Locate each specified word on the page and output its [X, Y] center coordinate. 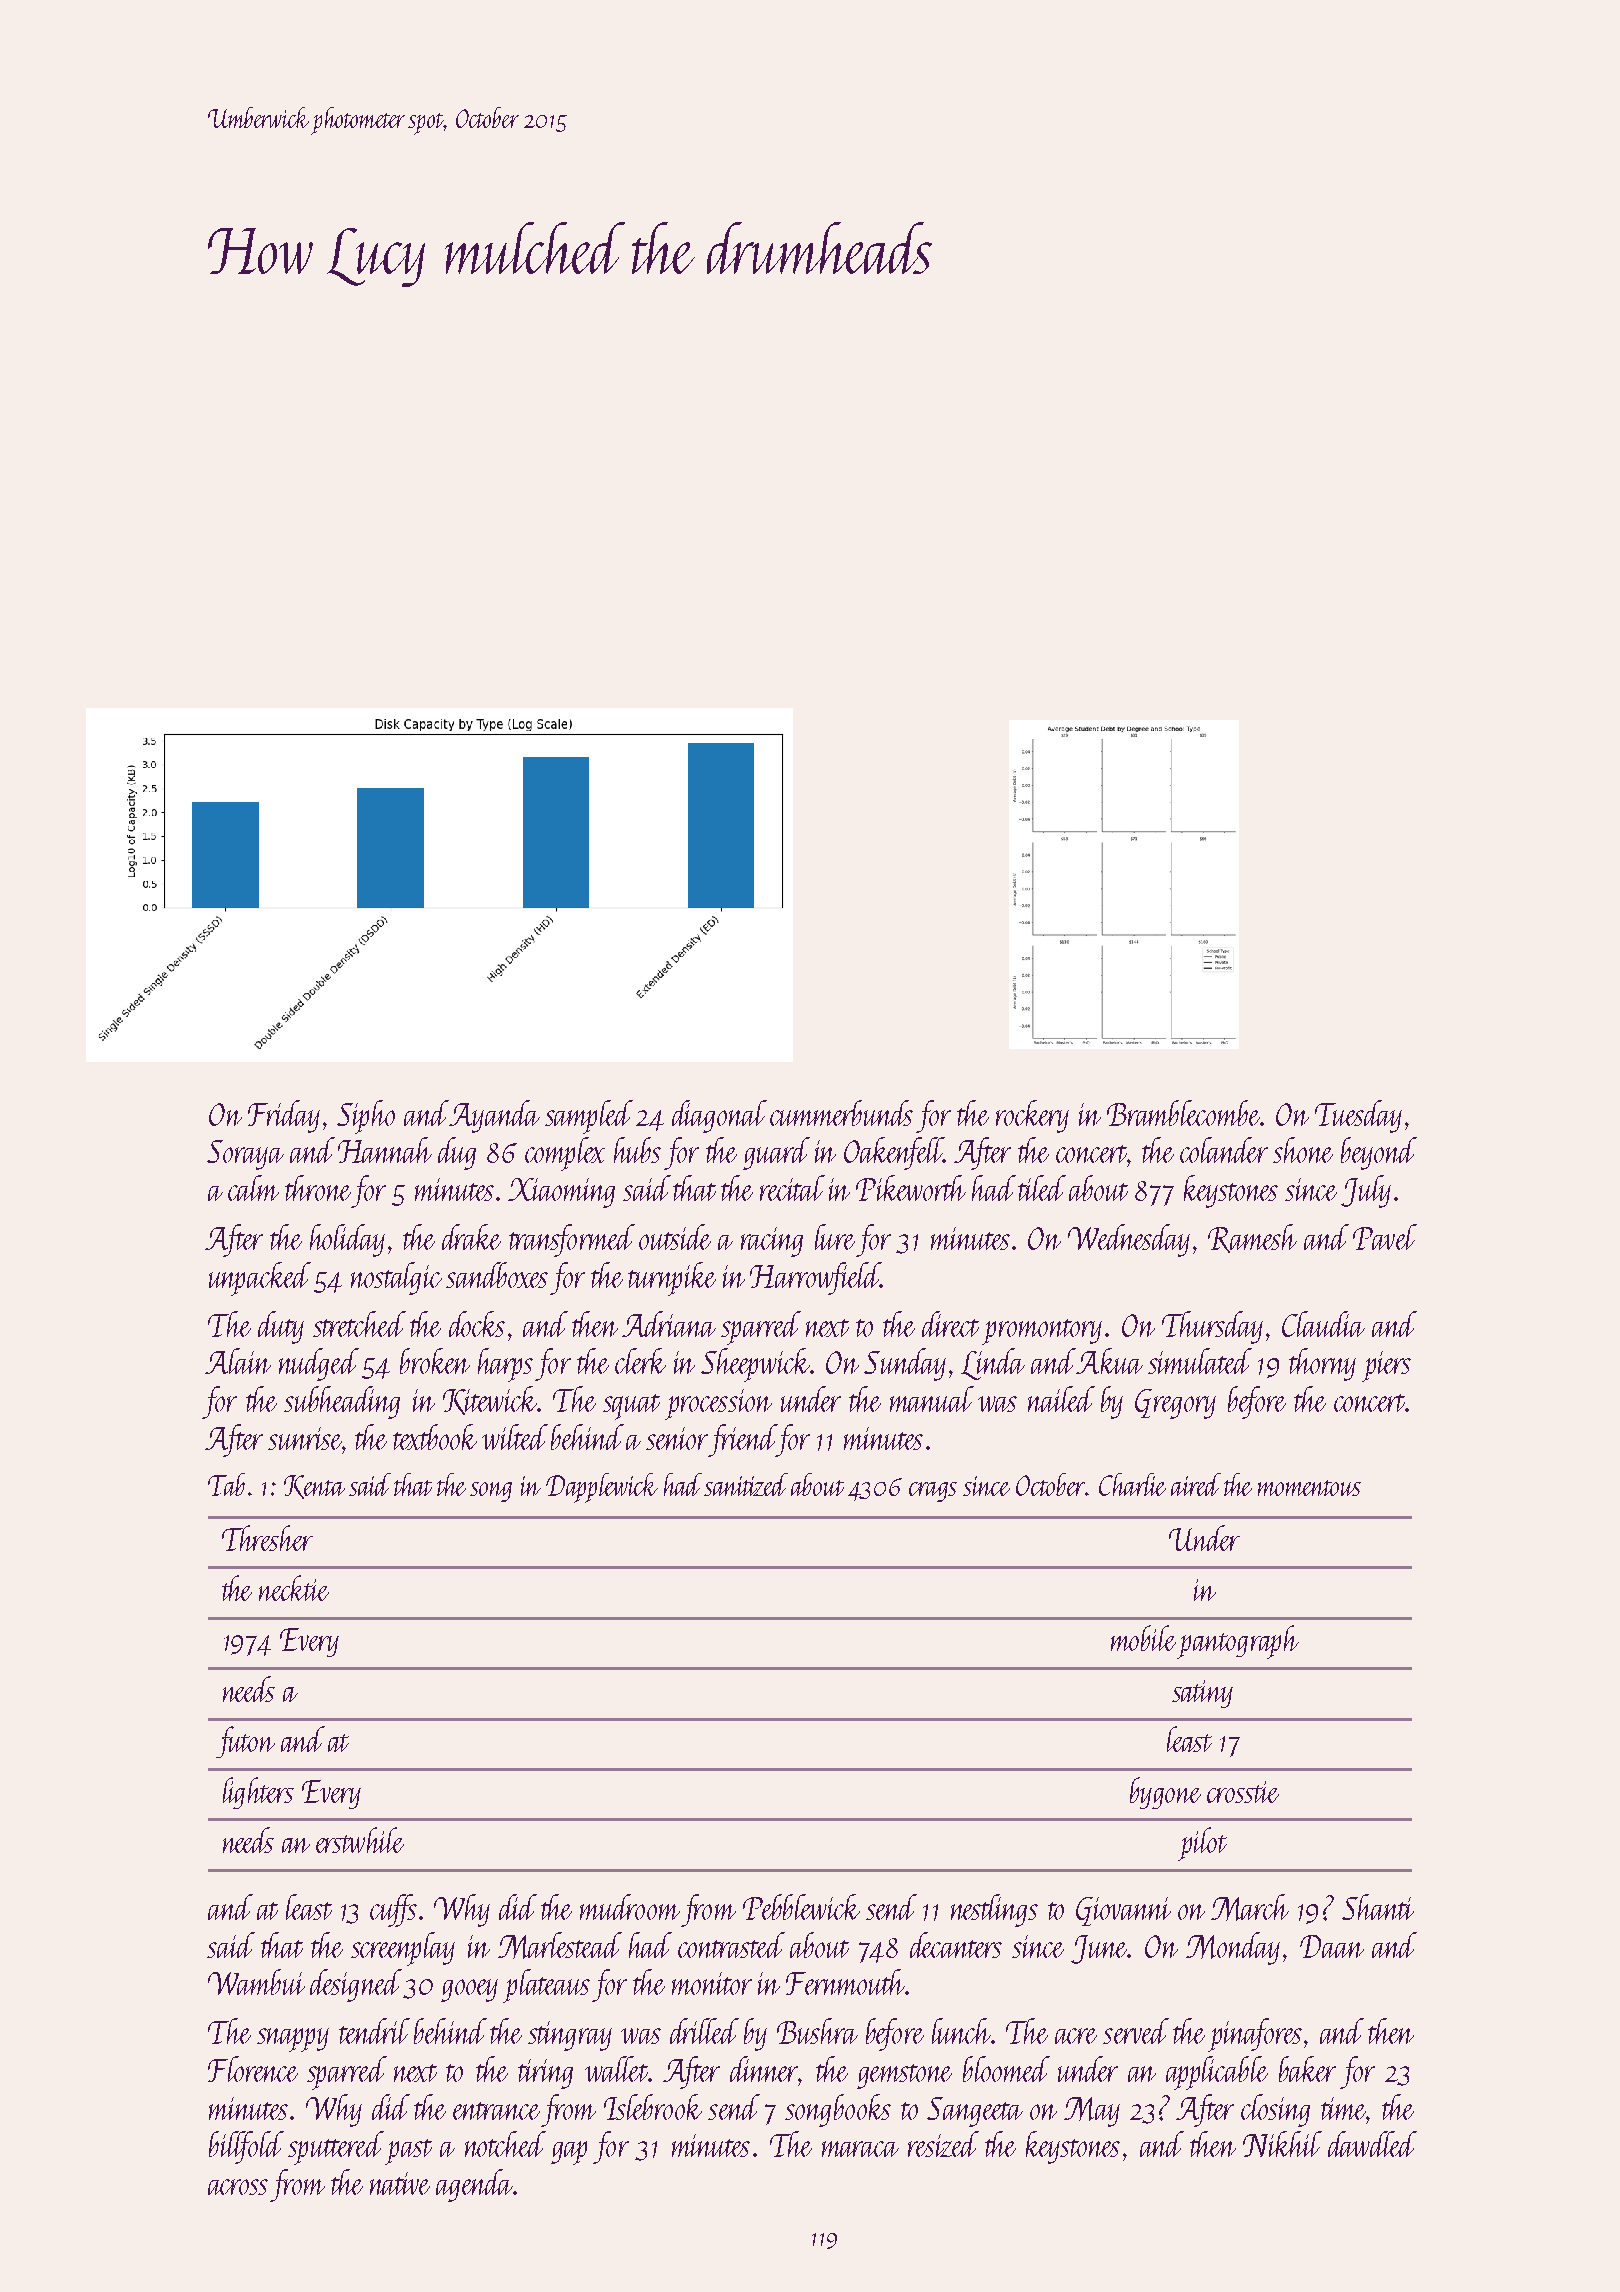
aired [1196, 1484]
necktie [294, 1588]
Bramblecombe [1184, 1113]
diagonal [719, 1116]
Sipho [366, 1117]
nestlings [994, 1910]
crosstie [1243, 1792]
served [1136, 2031]
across [238, 2187]
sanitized [746, 1484]
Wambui [256, 1982]
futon [245, 1742]
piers [1386, 1366]
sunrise [305, 1438]
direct [950, 1324]
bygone [1165, 1793]
